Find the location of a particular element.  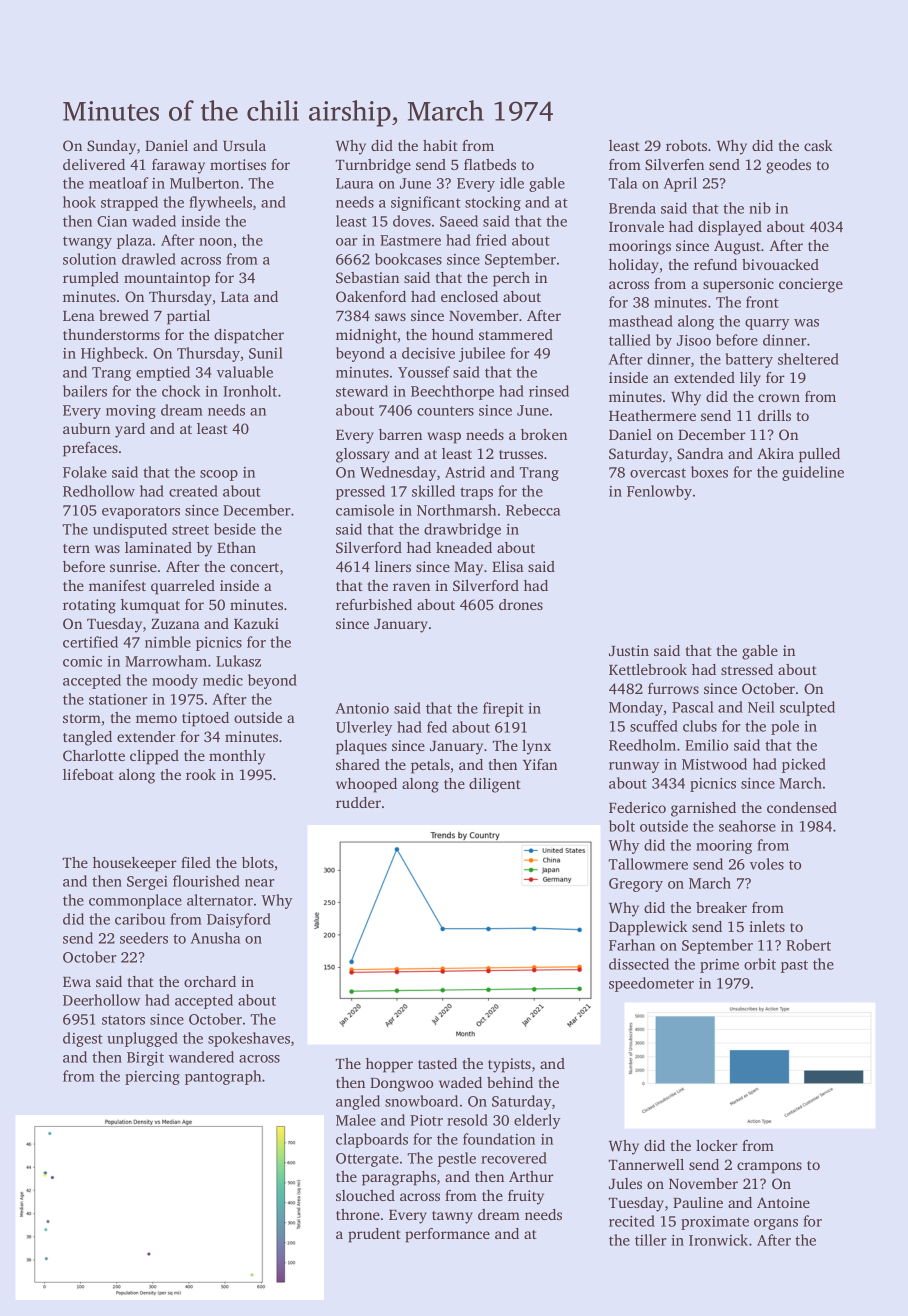

undisputed is located at coordinates (130, 530).
